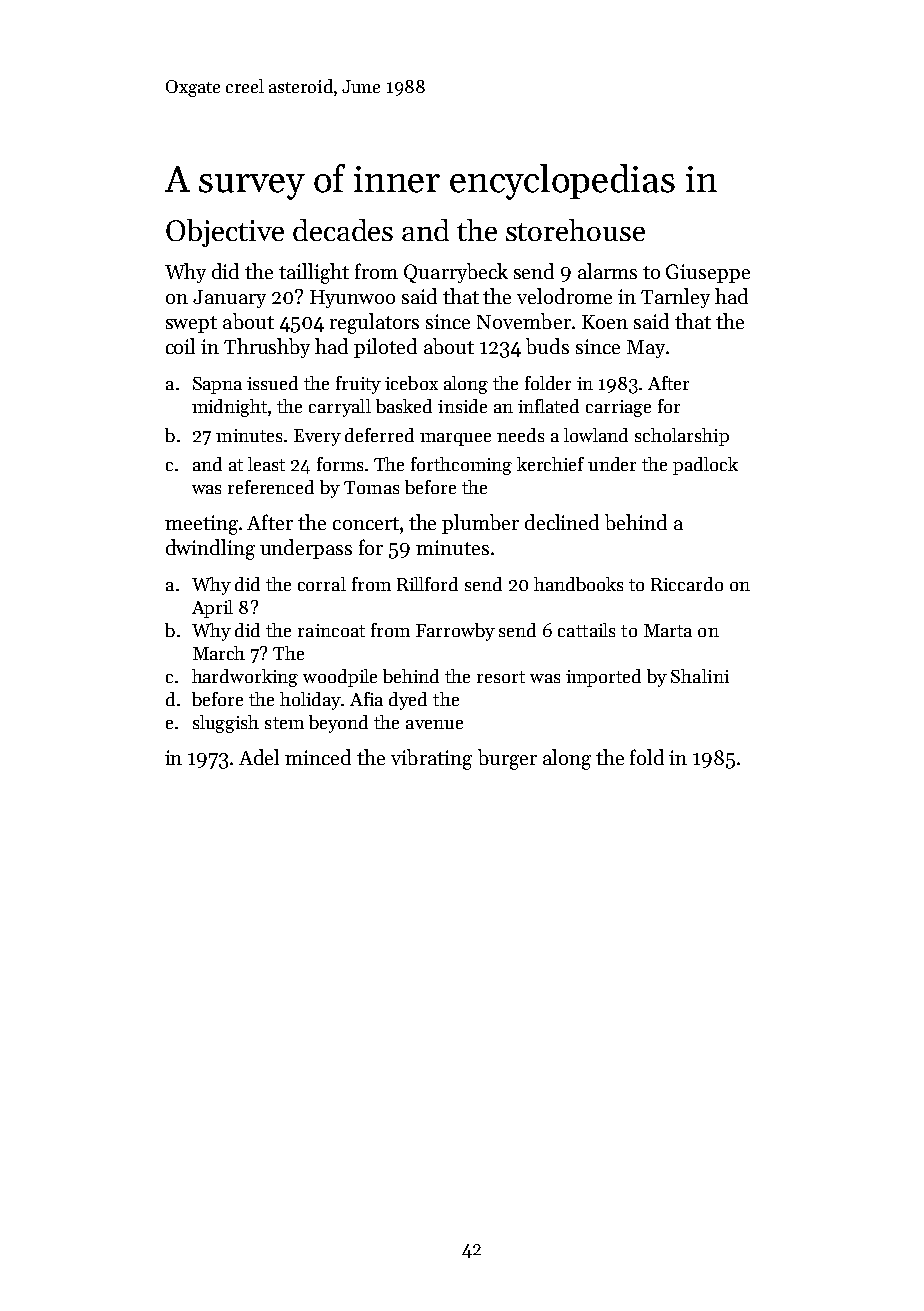 The width and height of the image is (924, 1311). Describe the element at coordinates (259, 757) in the image. I see `Adel` at that location.
